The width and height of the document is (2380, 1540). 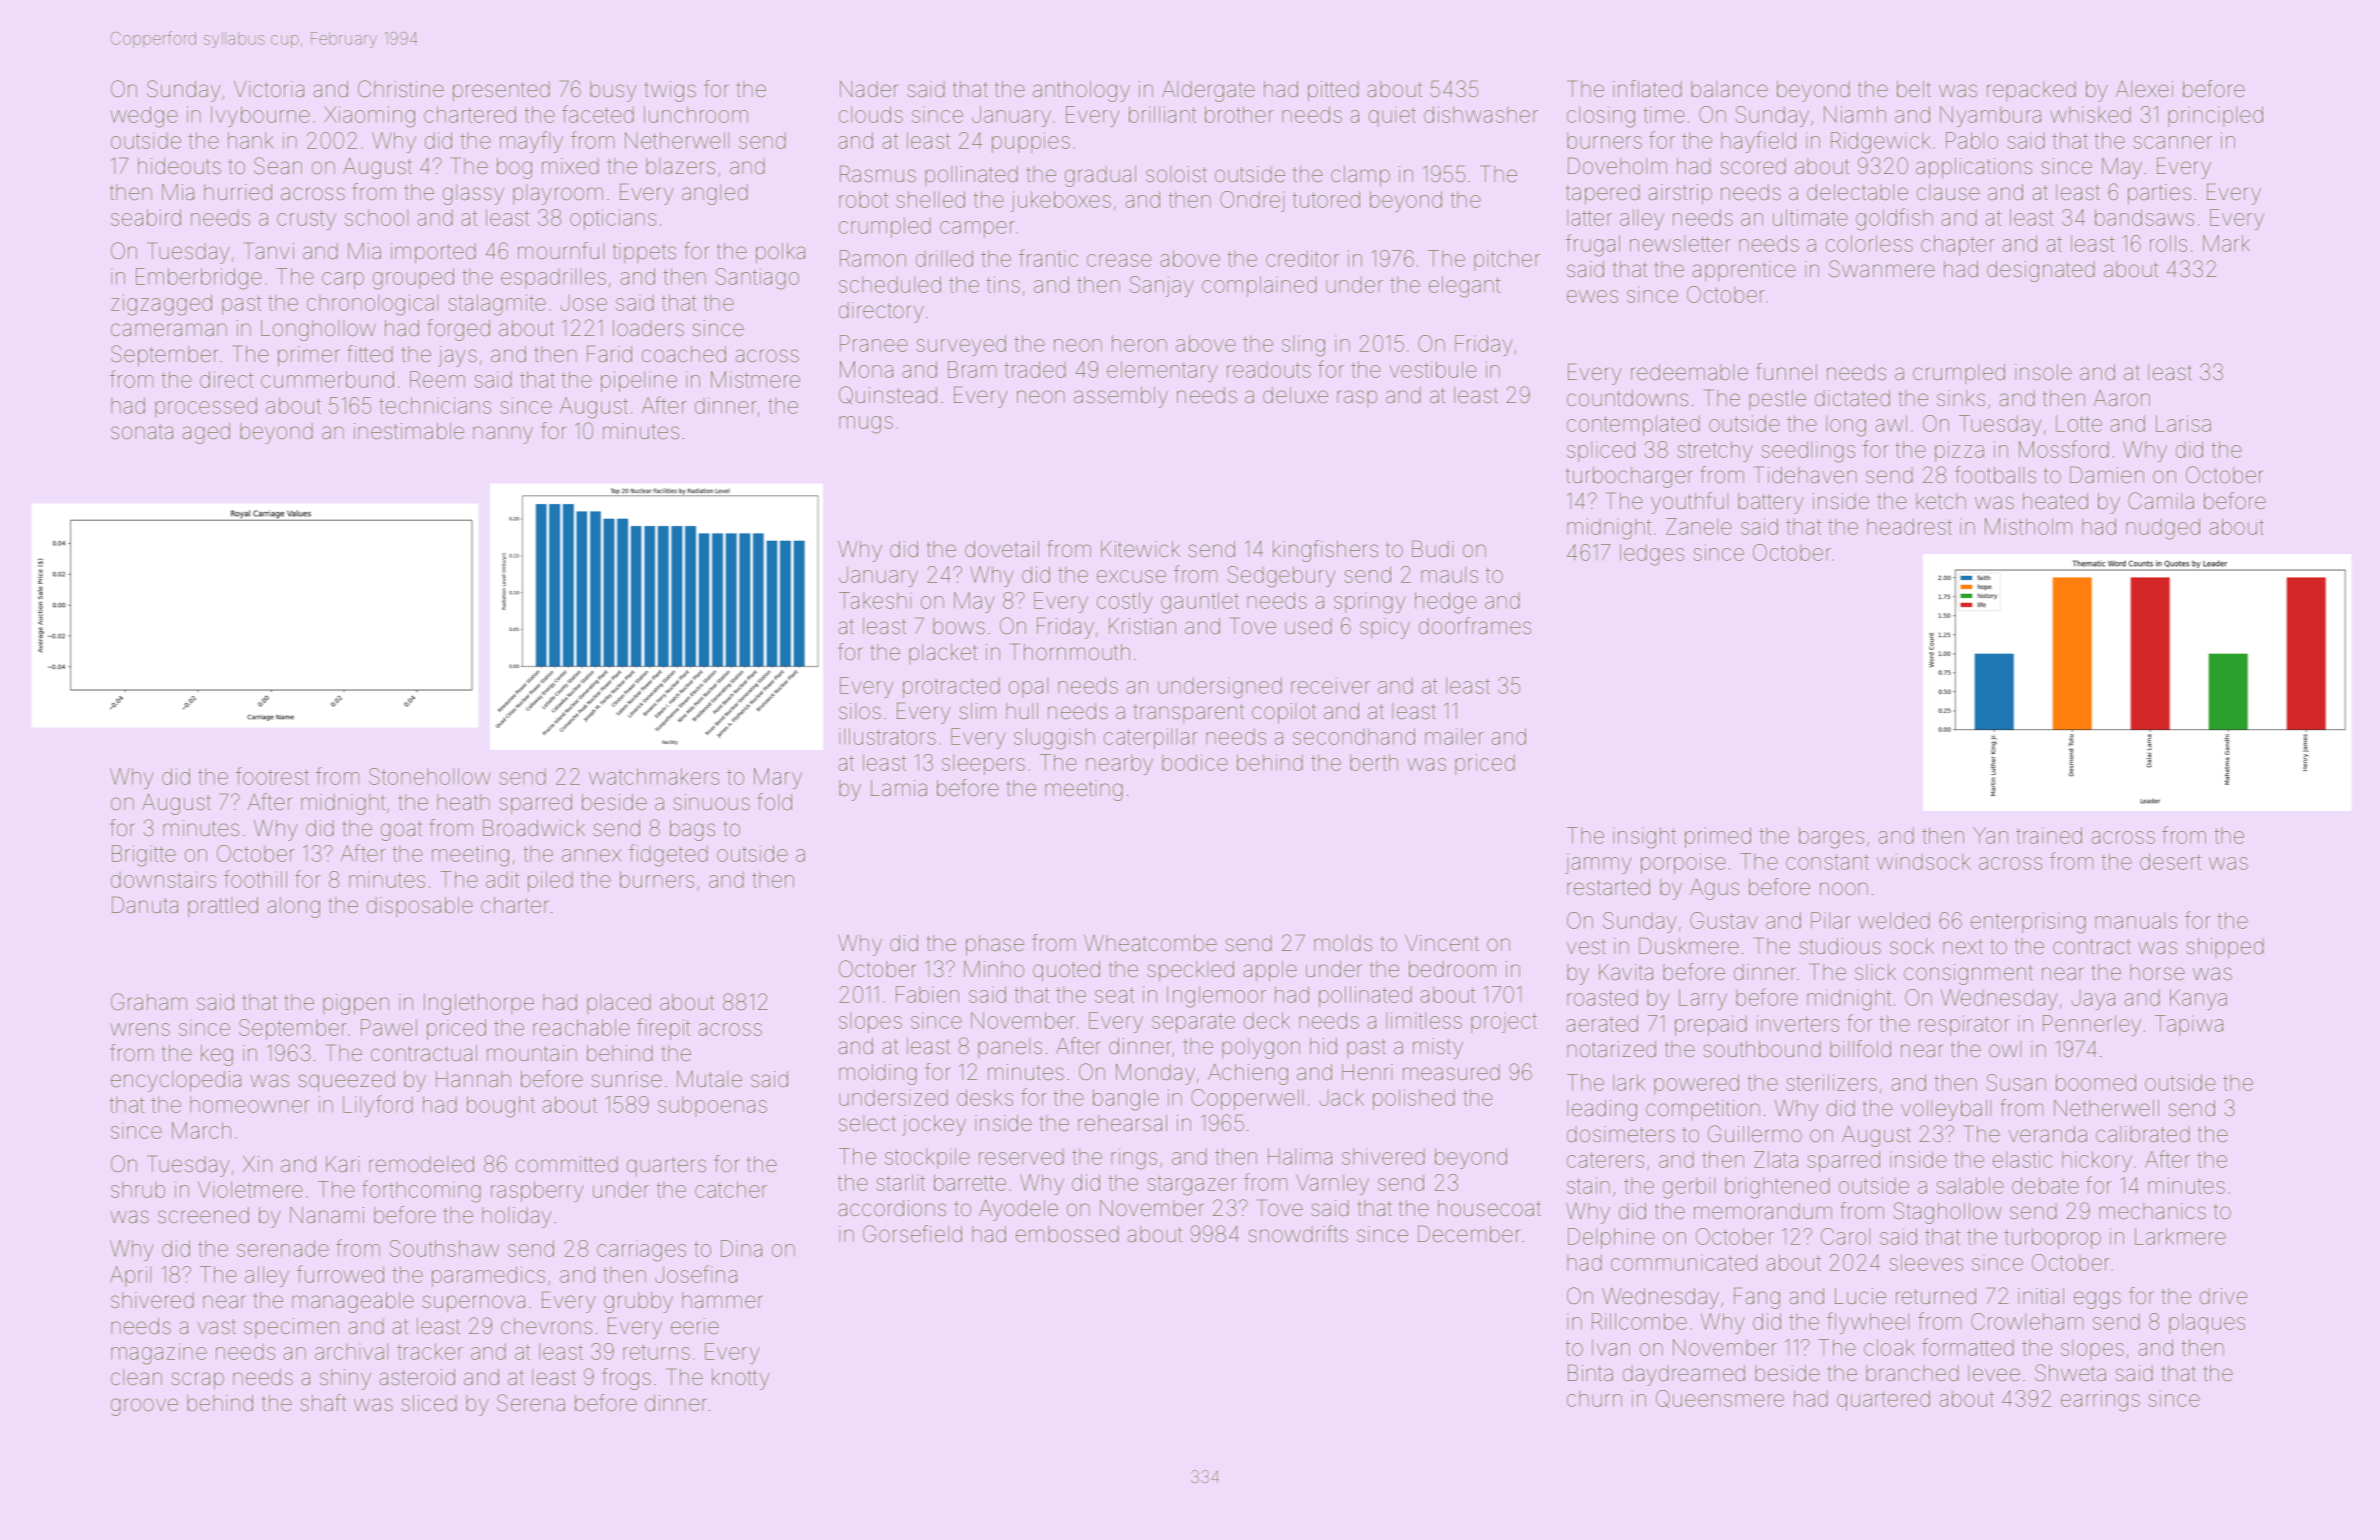 What do you see at coordinates (1990, 116) in the document?
I see `Nyambura` at bounding box center [1990, 116].
